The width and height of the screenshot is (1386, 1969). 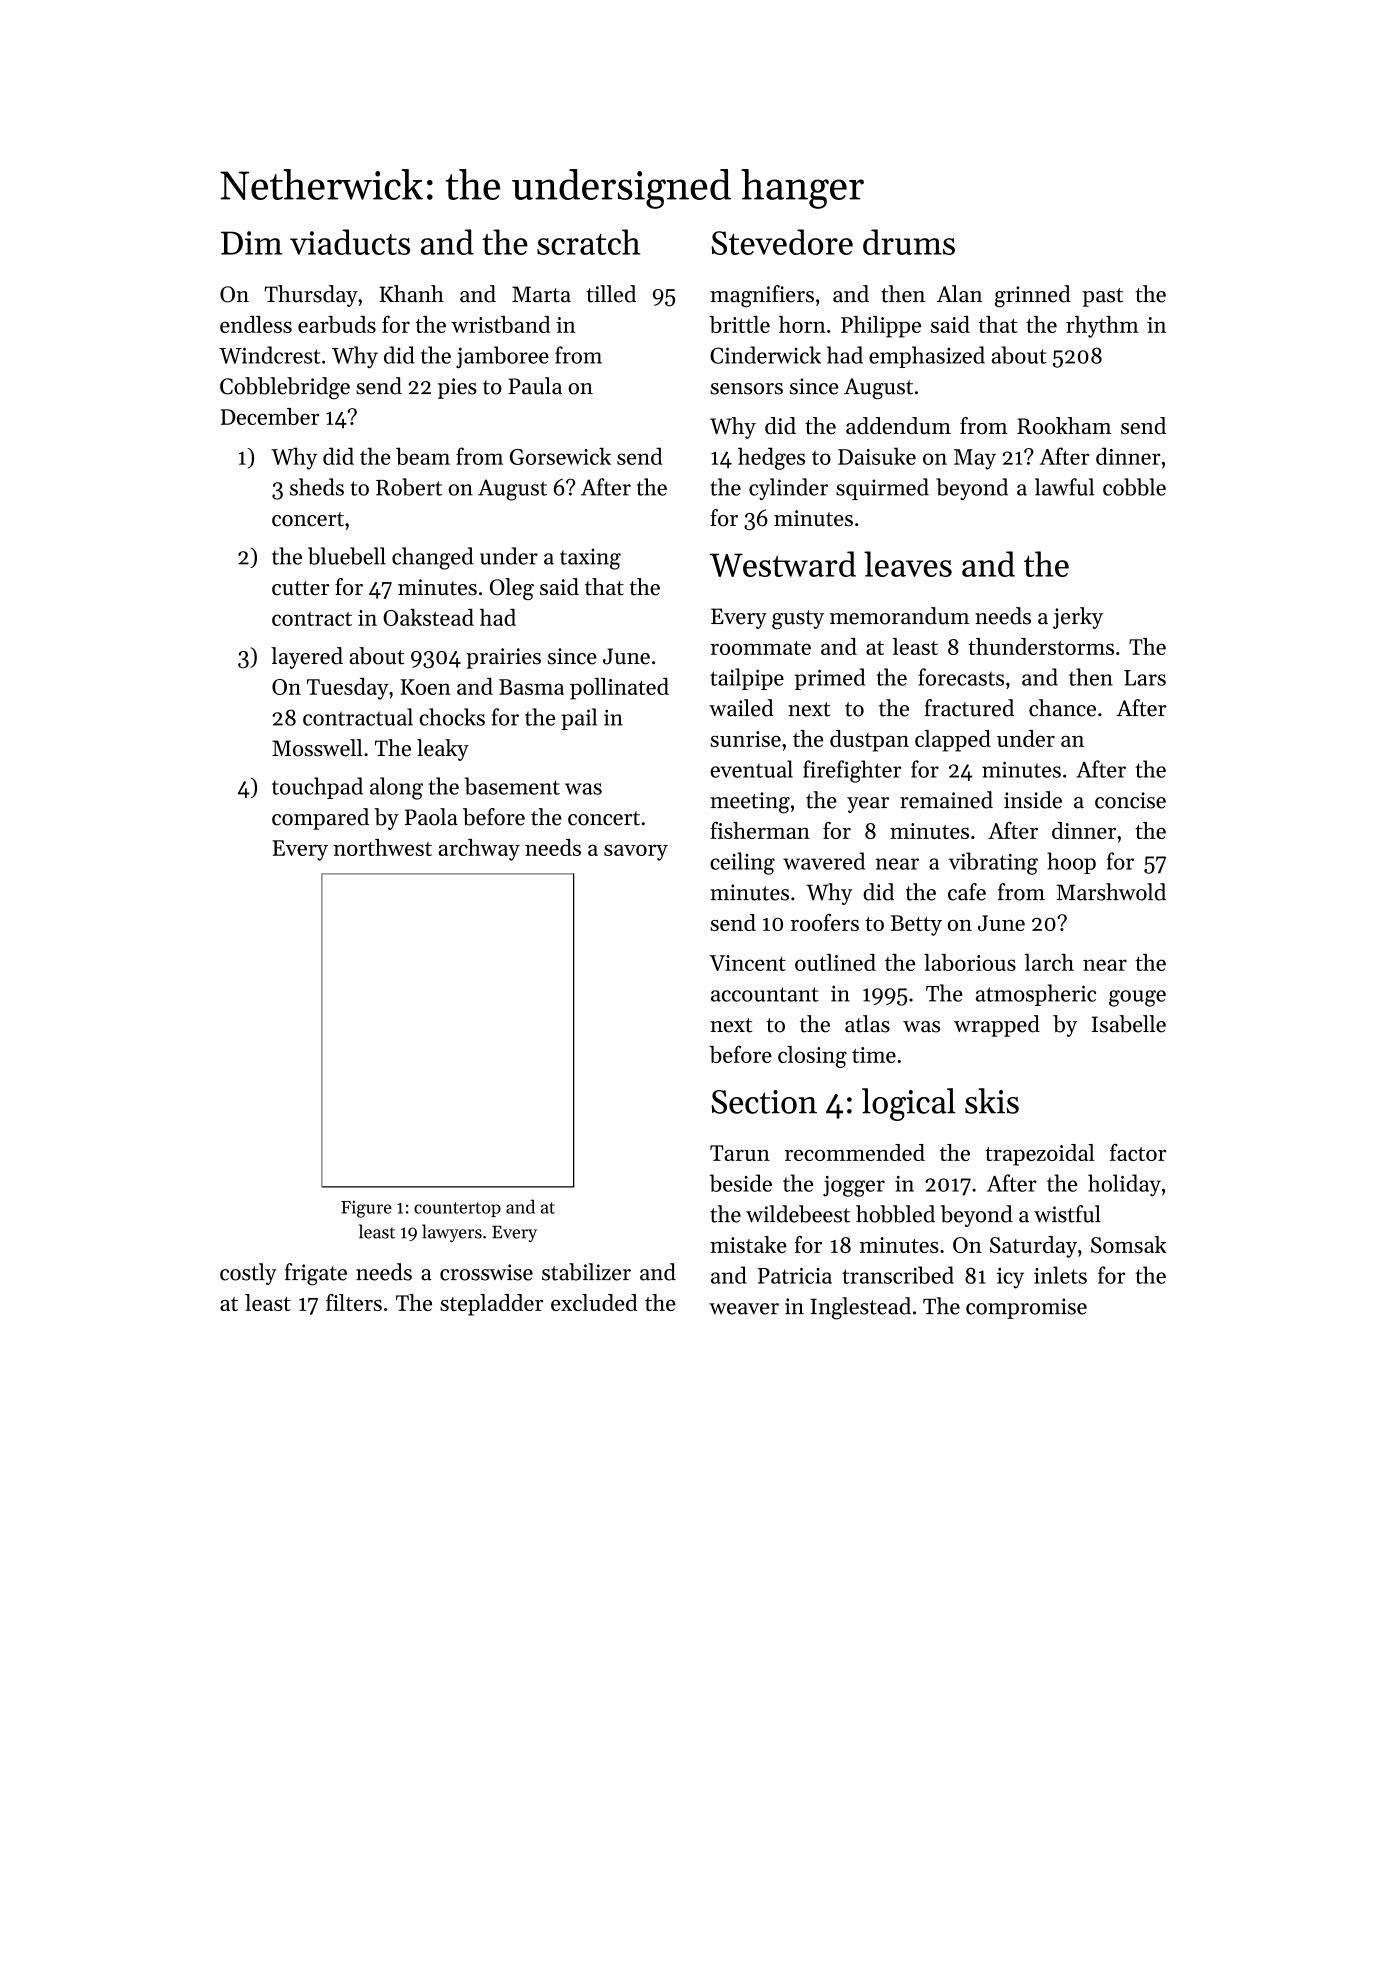 I want to click on Stevedore, so click(x=782, y=242).
